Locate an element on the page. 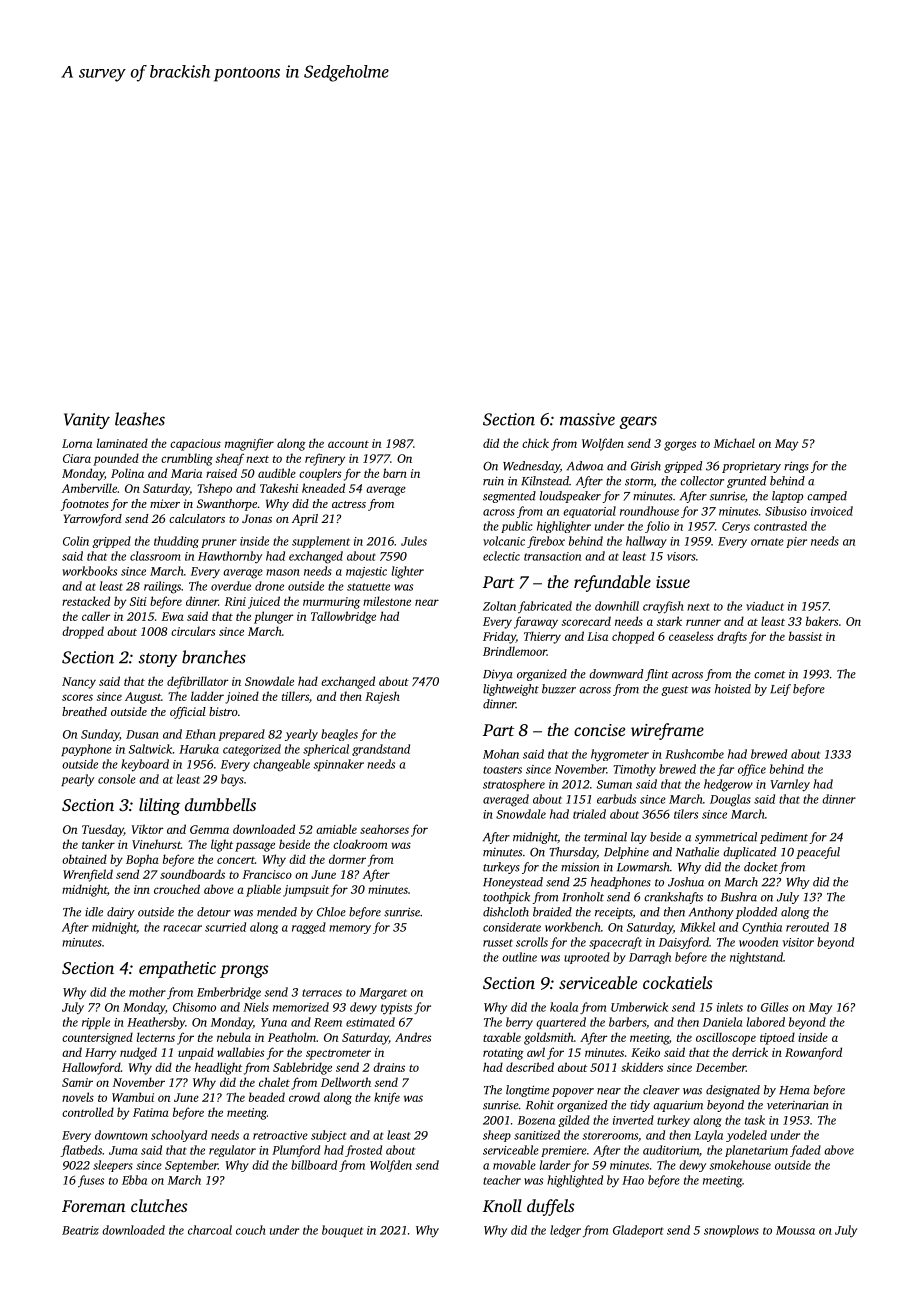 The width and height of the image is (924, 1308). awl is located at coordinates (536, 1052).
